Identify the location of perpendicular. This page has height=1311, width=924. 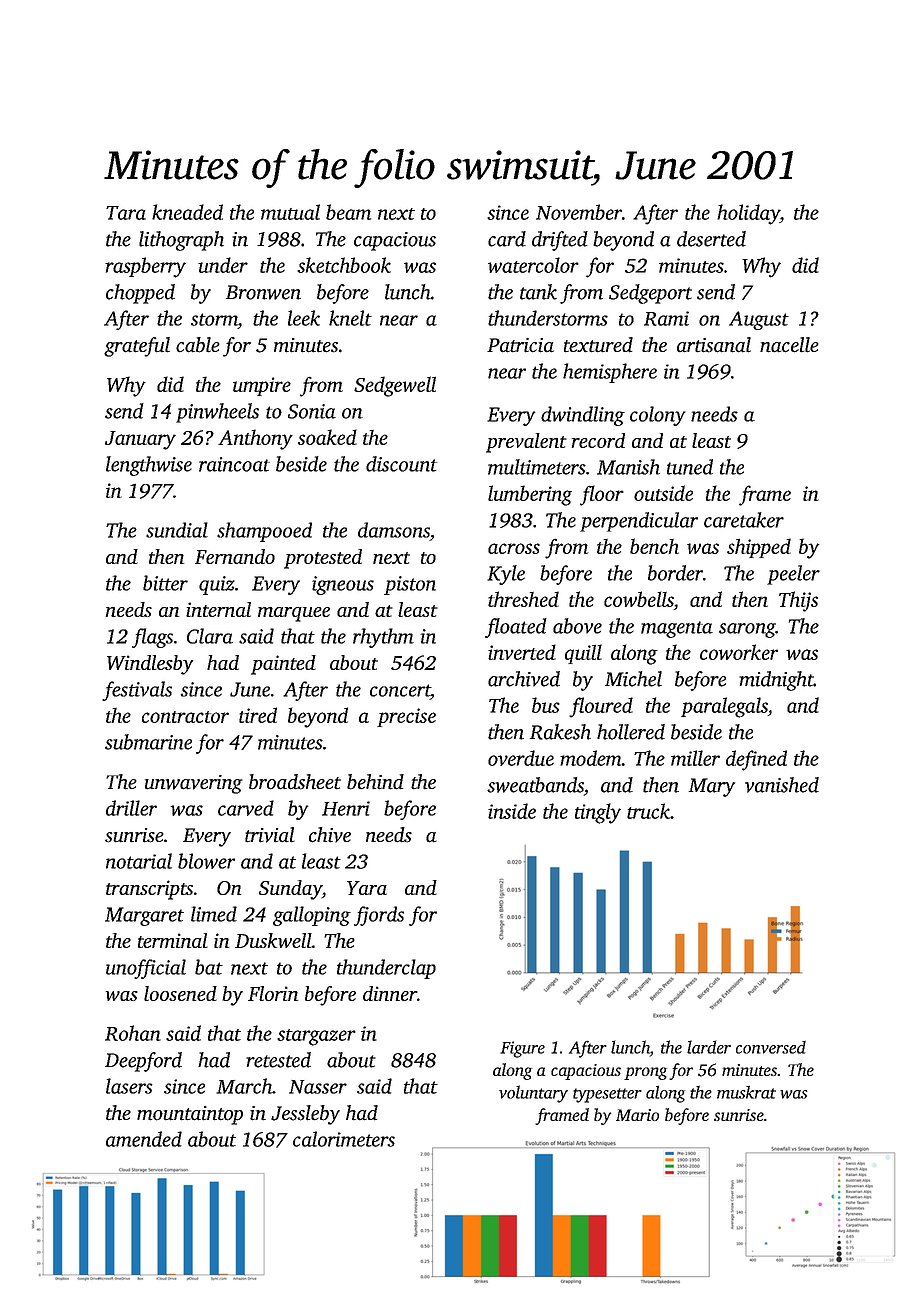
(639, 522).
